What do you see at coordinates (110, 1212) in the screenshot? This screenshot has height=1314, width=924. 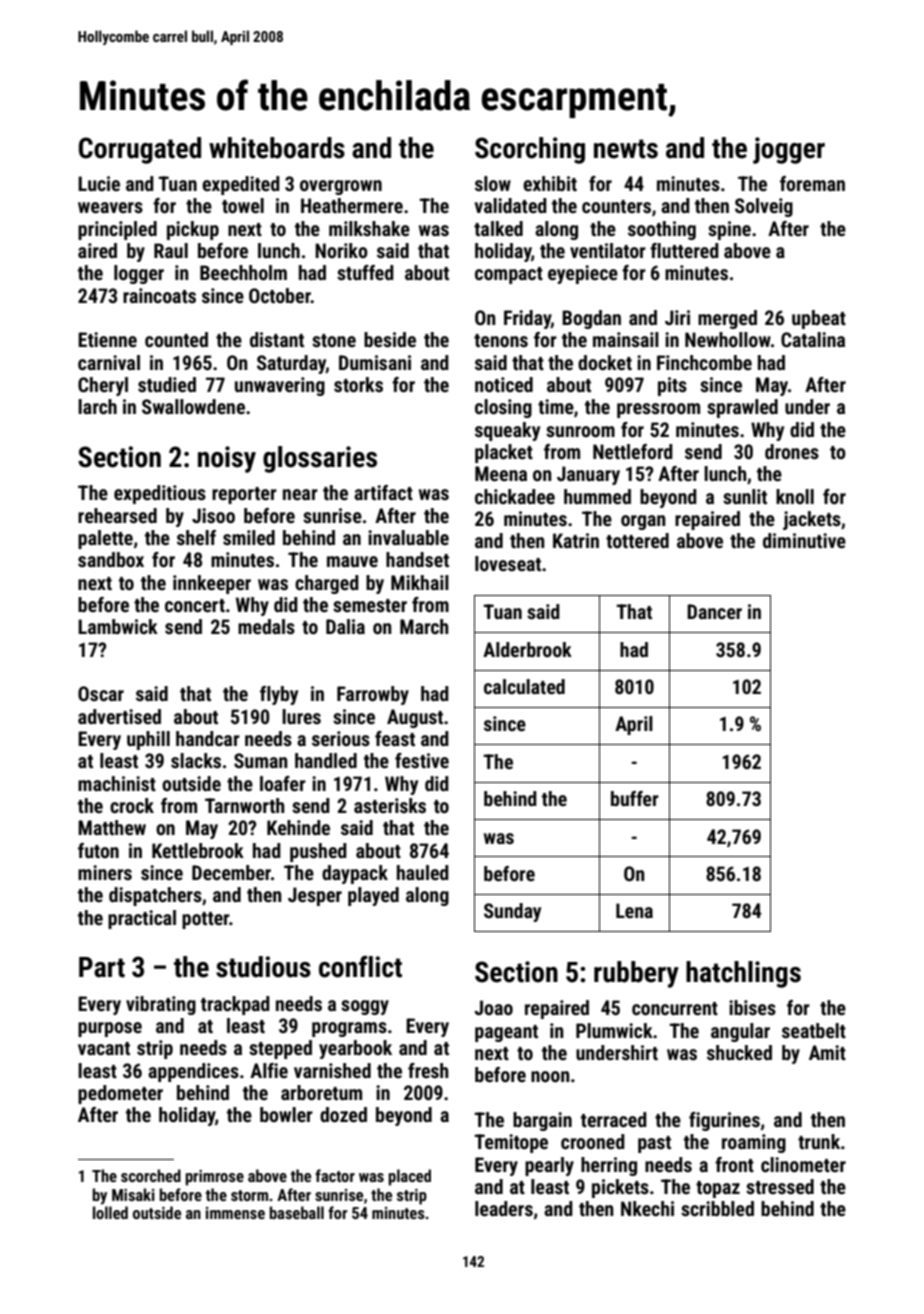 I see `lolled` at bounding box center [110, 1212].
